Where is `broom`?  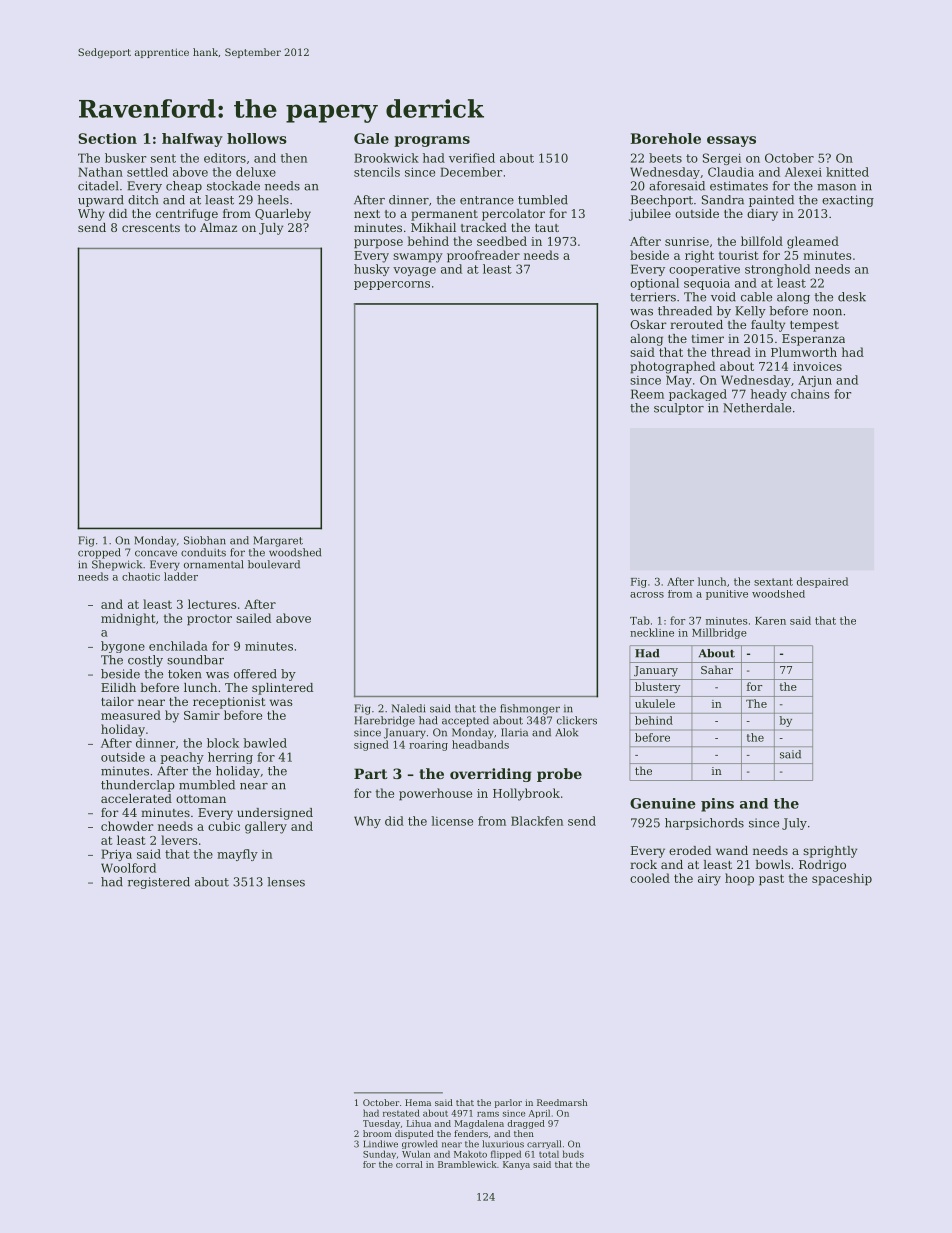
broom is located at coordinates (377, 1133).
